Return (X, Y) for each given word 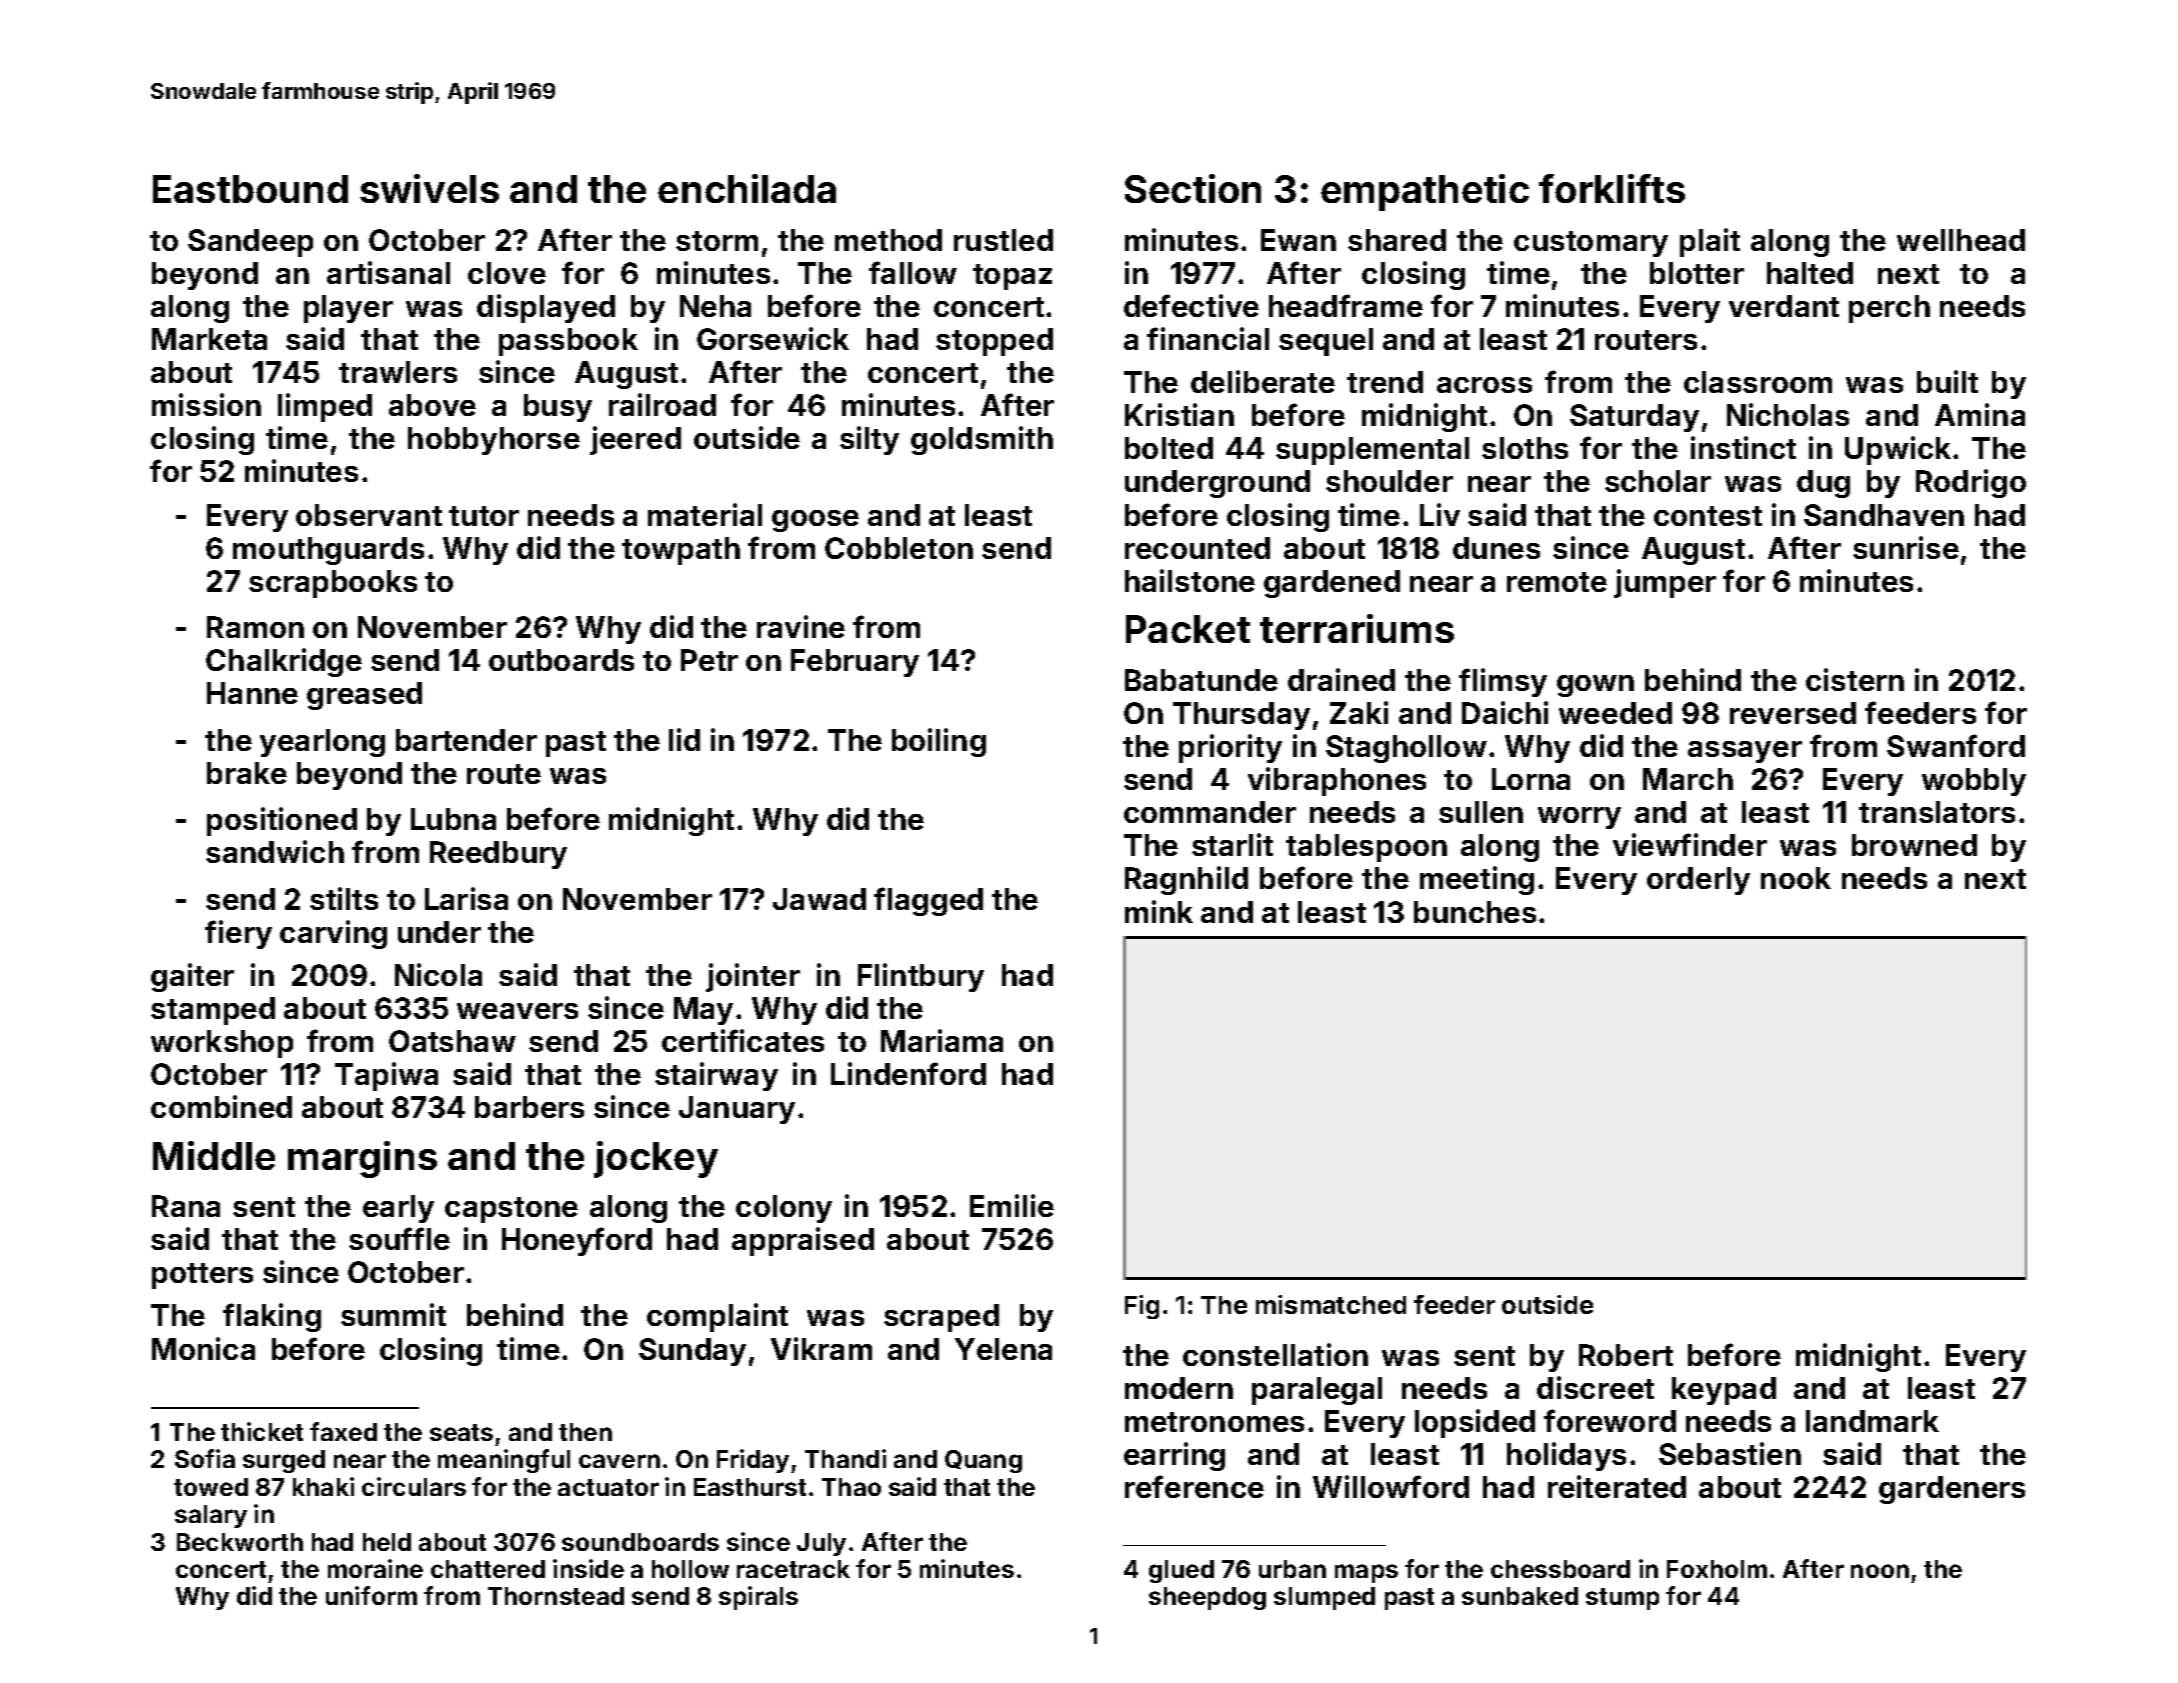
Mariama (942, 1040)
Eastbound (250, 189)
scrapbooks (333, 584)
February (855, 663)
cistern (1855, 679)
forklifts (1612, 188)
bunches (1475, 912)
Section (1193, 188)
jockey (656, 1159)
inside (588, 1568)
